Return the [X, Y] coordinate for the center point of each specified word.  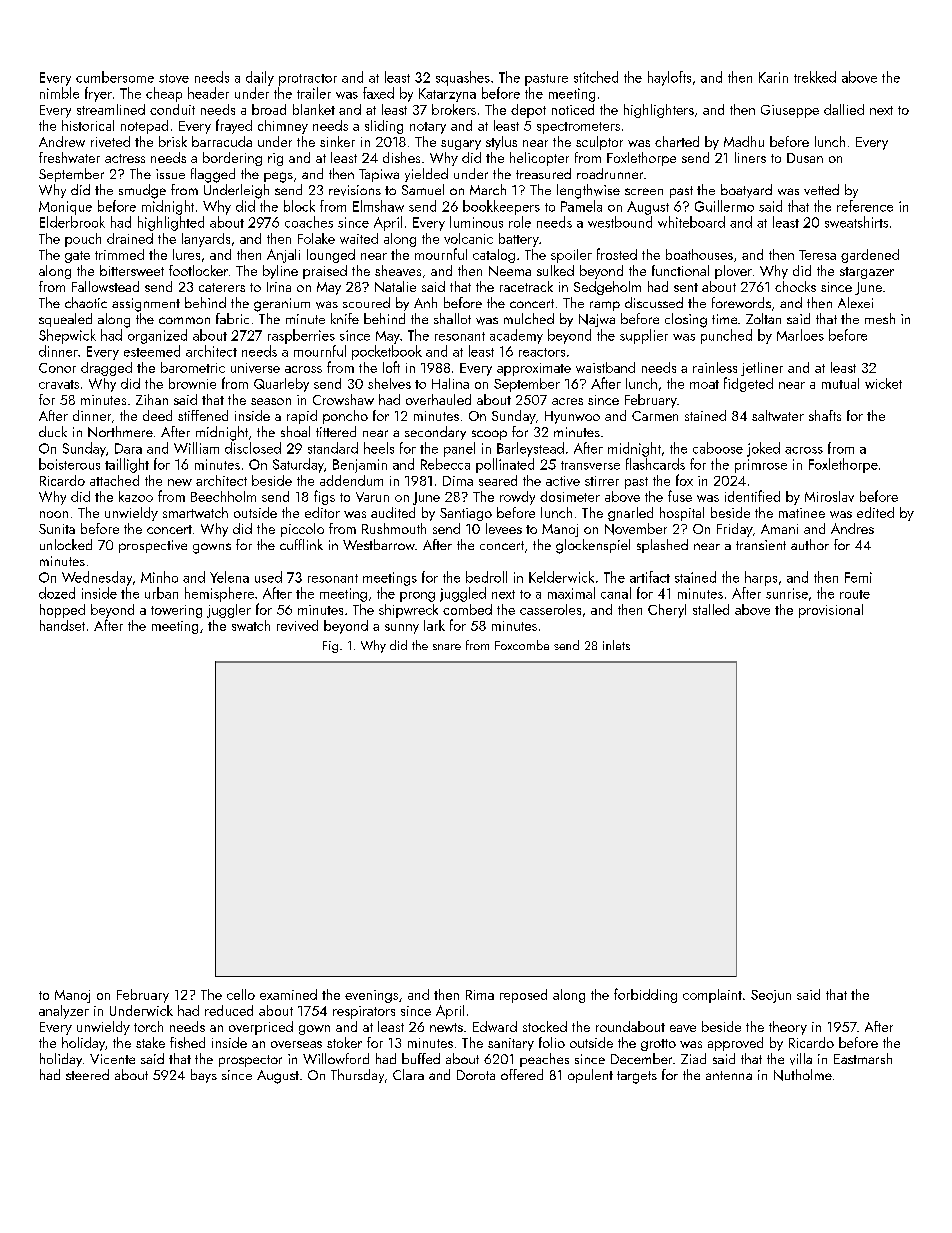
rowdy [517, 498]
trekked [815, 77]
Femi [858, 577]
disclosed [253, 448]
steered [87, 1074]
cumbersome [115, 77]
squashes [463, 78]
